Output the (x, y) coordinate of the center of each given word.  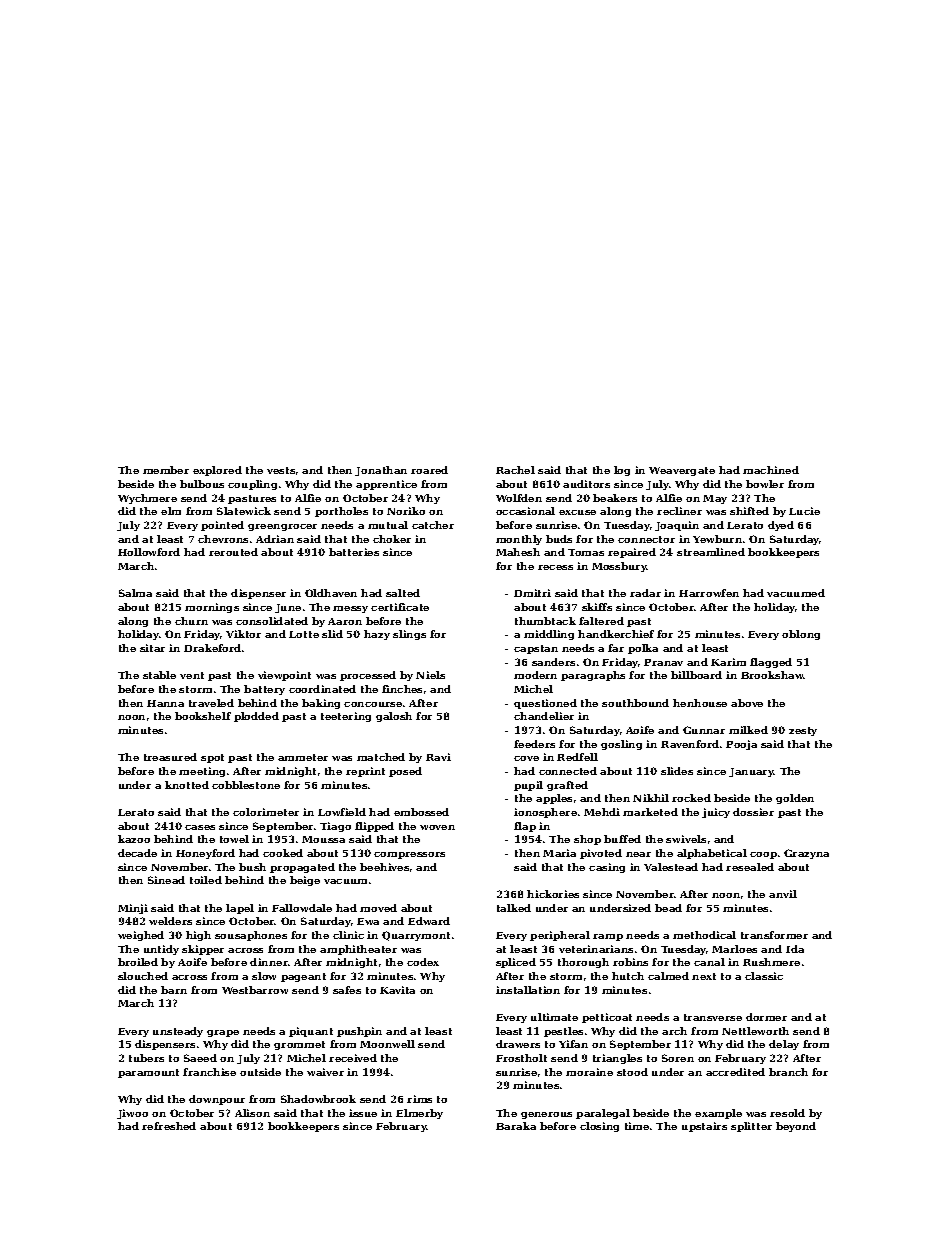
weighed (141, 936)
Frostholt (521, 1058)
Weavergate (682, 471)
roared (429, 470)
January (751, 772)
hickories (553, 894)
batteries (354, 552)
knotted (187, 785)
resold (787, 1113)
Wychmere (147, 499)
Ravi (438, 757)
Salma (135, 593)
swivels (686, 839)
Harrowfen (709, 593)
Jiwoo (132, 1114)
